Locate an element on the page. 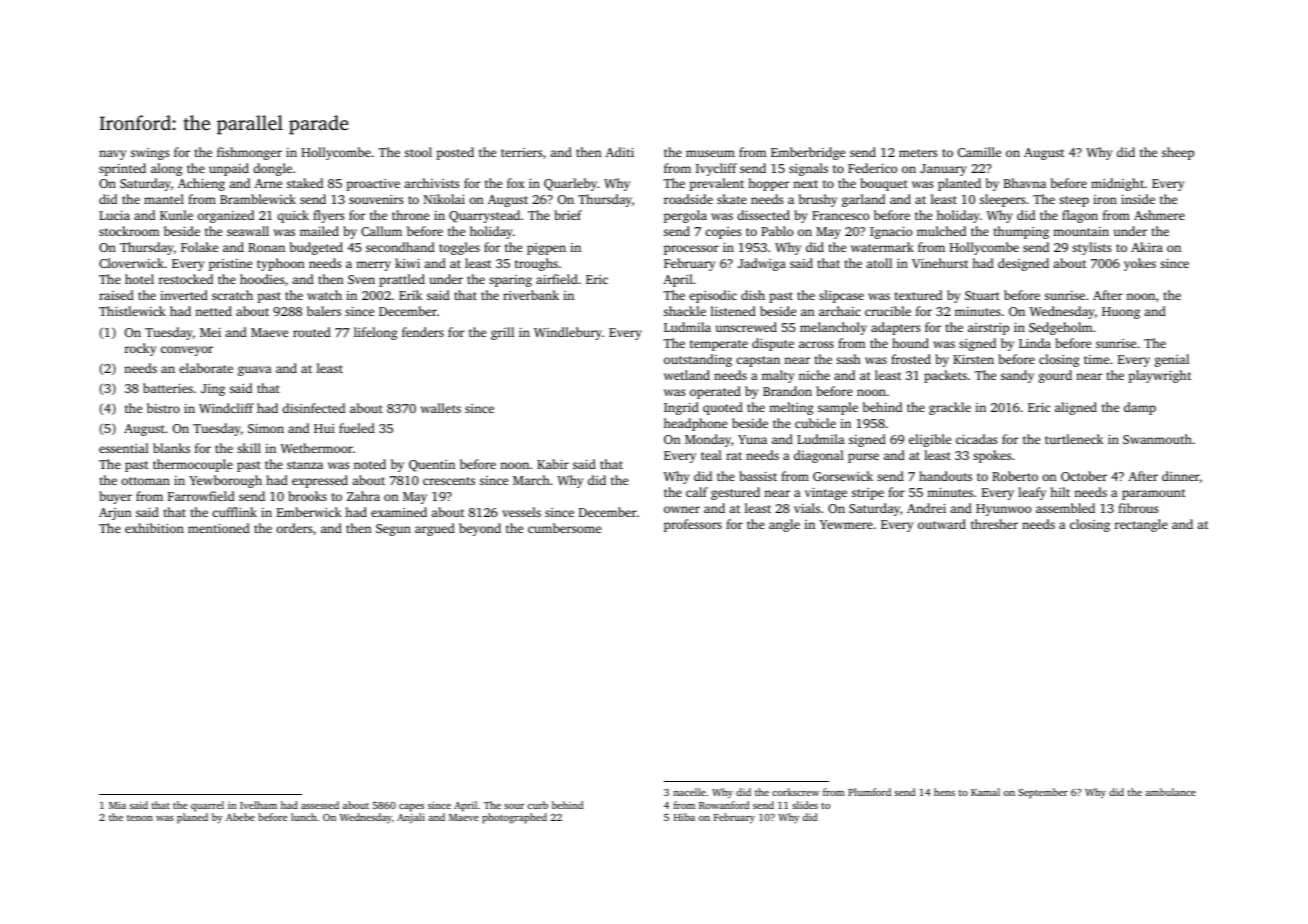 This document has height=924, width=1308. Hyunwoo is located at coordinates (1003, 510).
